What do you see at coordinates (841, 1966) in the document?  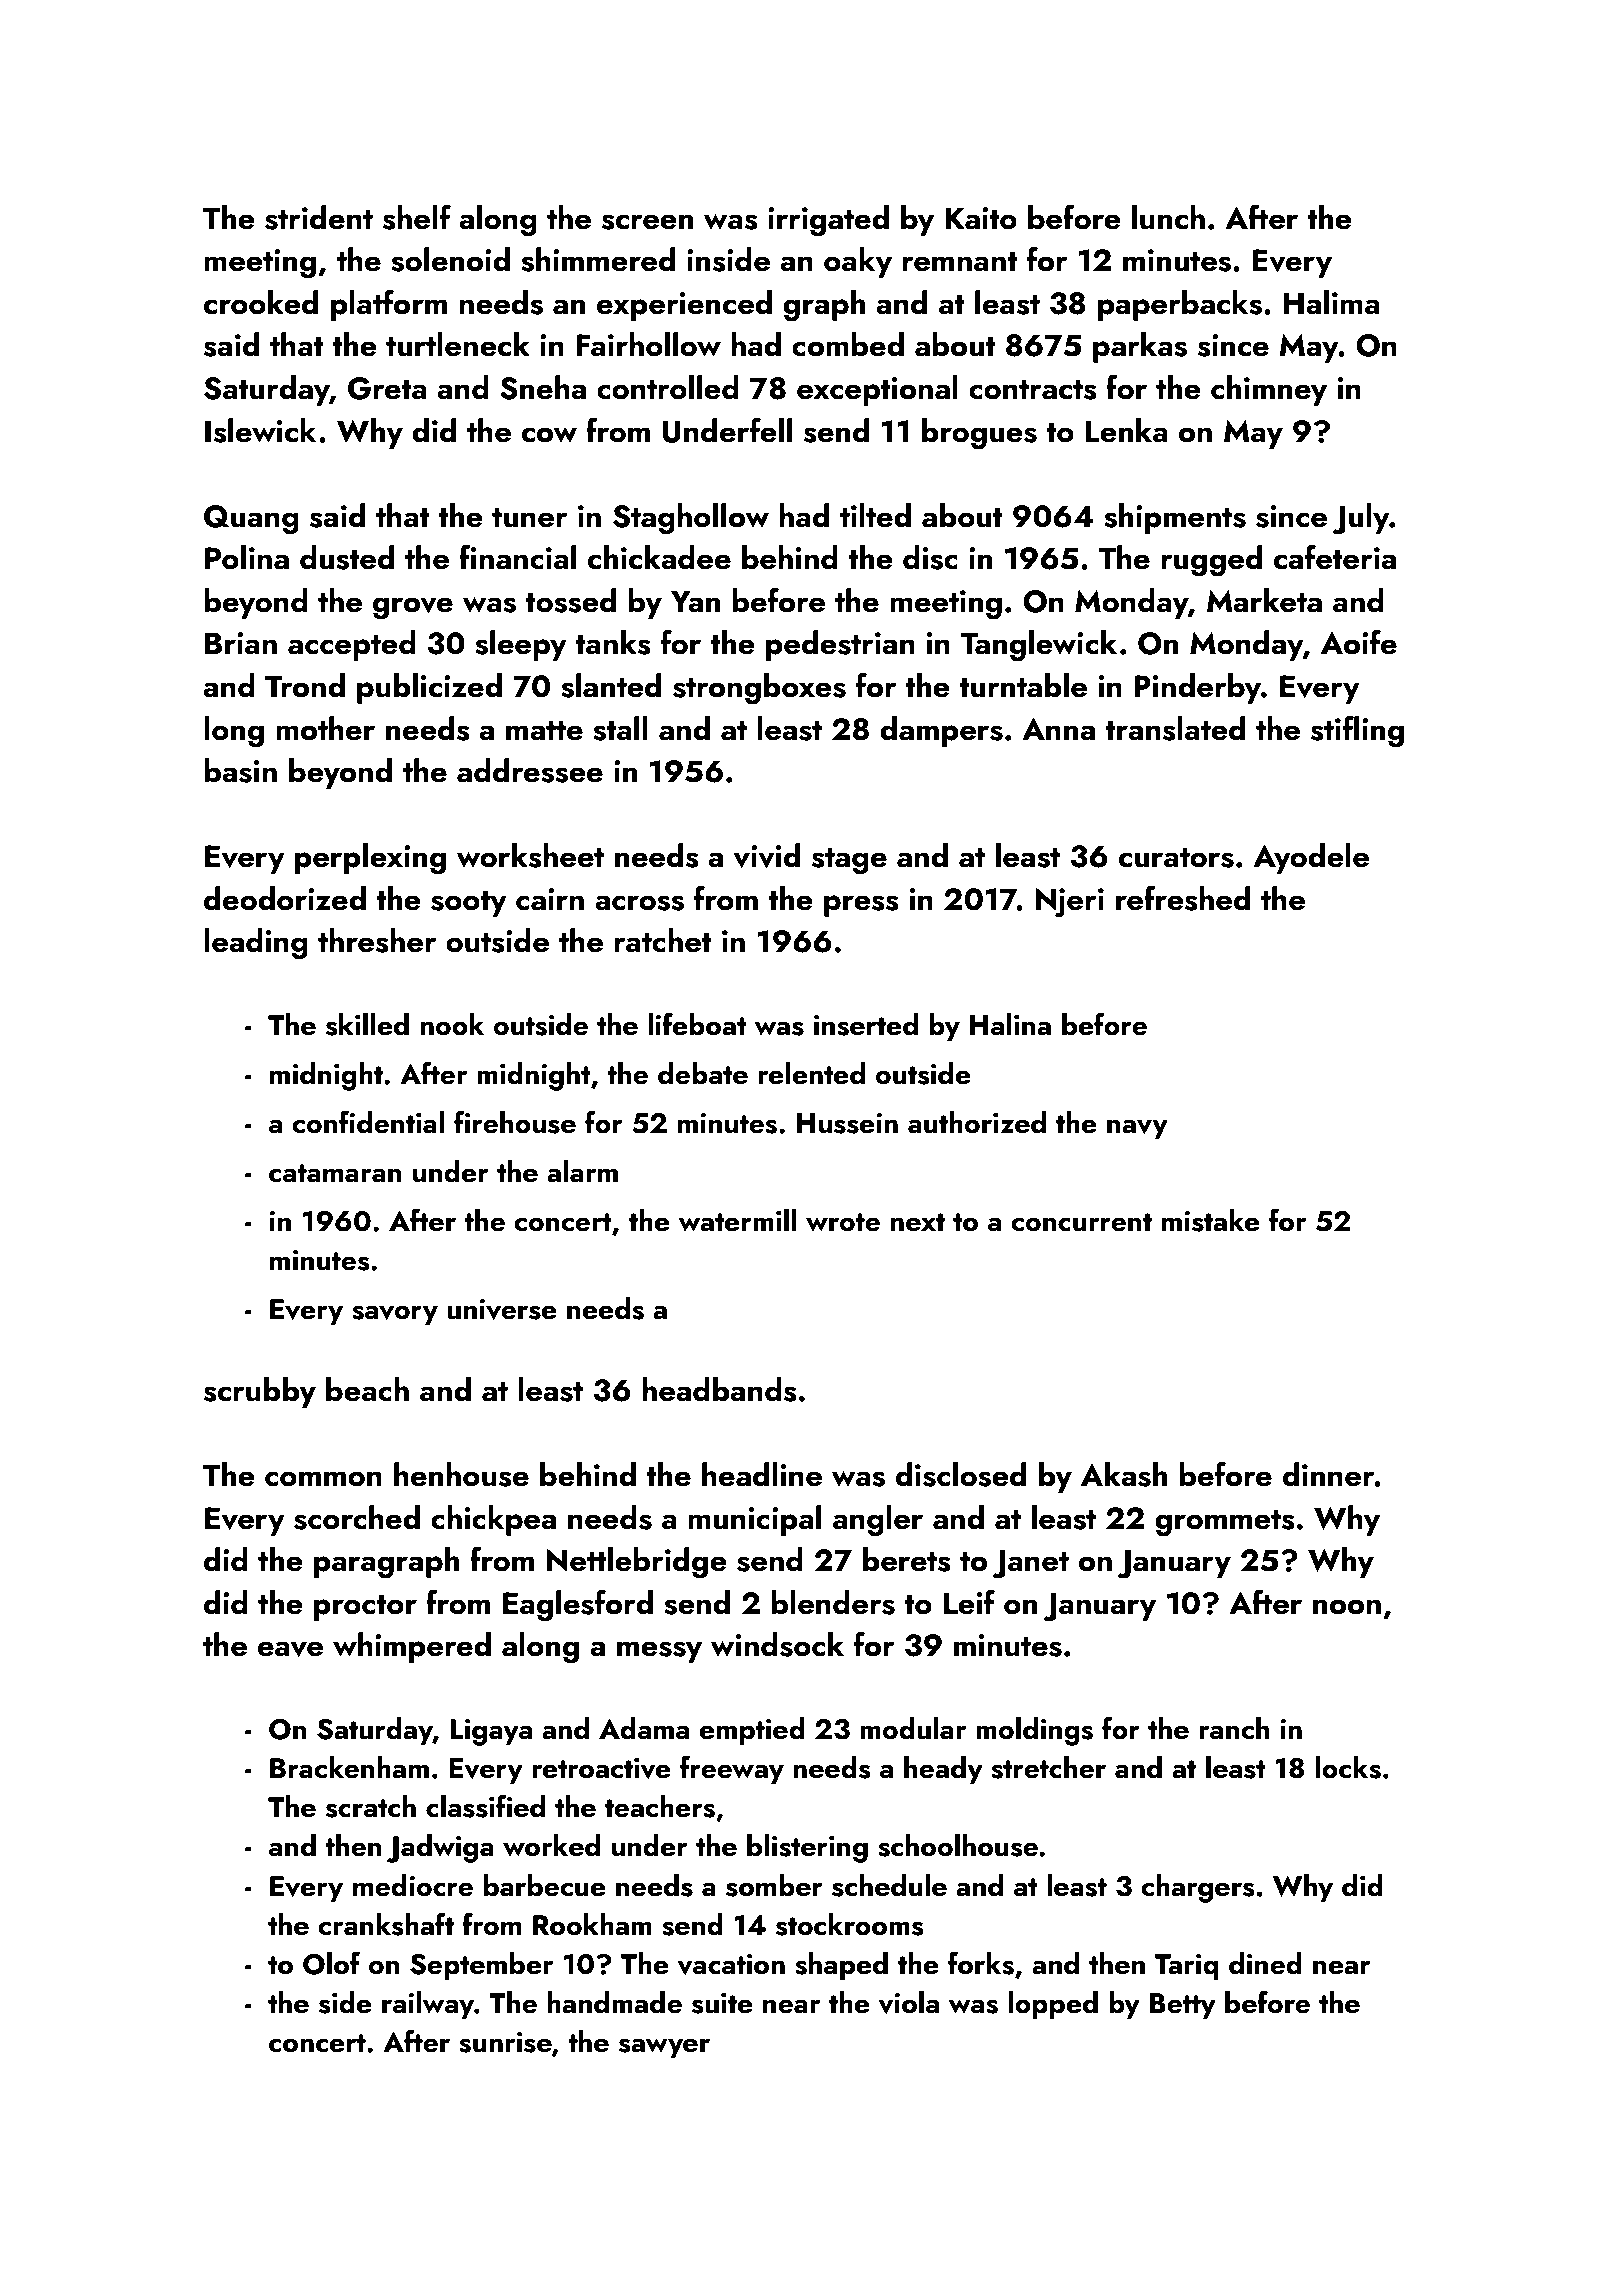 I see `shaped` at bounding box center [841, 1966].
